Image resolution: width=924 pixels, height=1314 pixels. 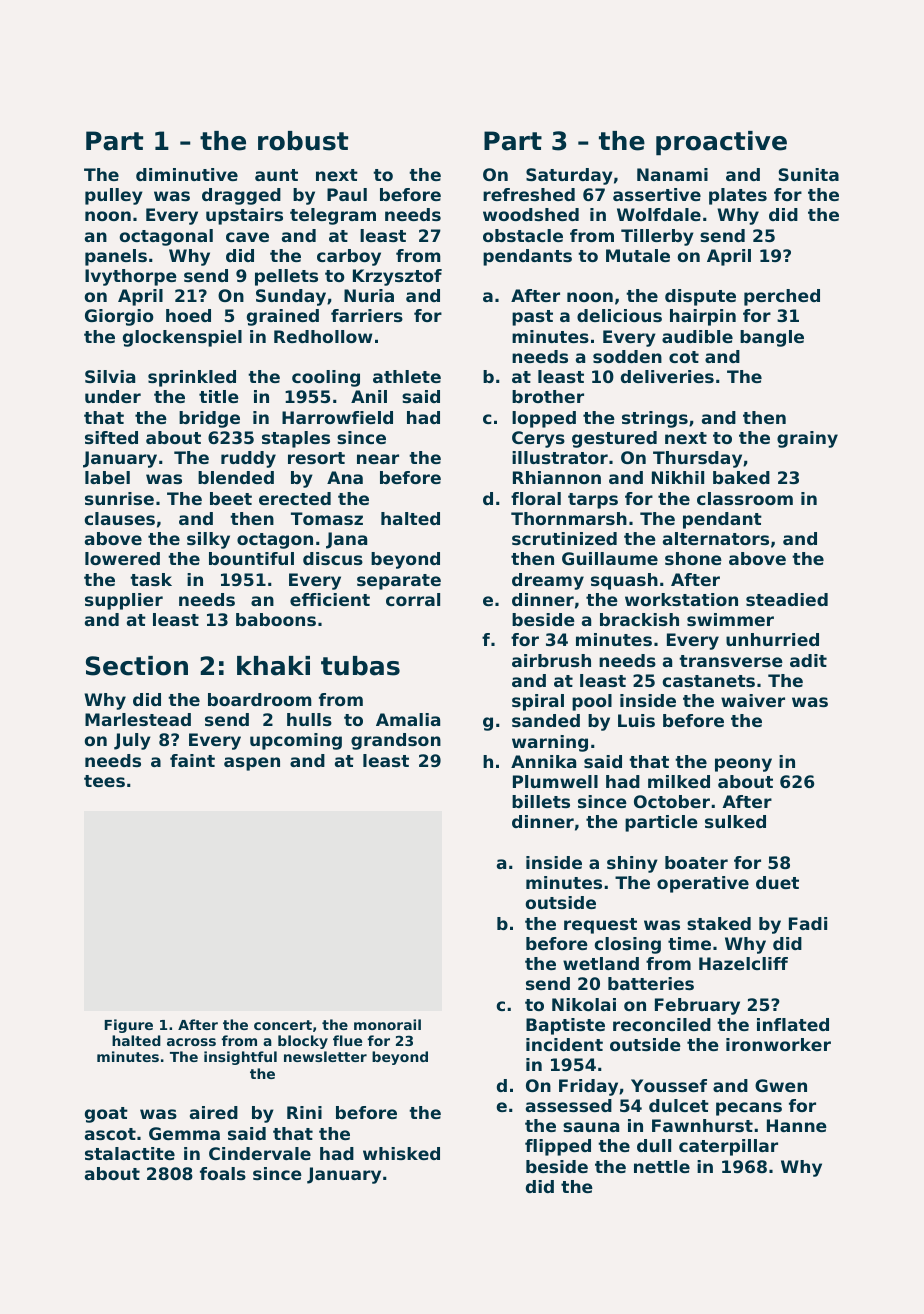 What do you see at coordinates (678, 477) in the screenshot?
I see `Nikhil` at bounding box center [678, 477].
